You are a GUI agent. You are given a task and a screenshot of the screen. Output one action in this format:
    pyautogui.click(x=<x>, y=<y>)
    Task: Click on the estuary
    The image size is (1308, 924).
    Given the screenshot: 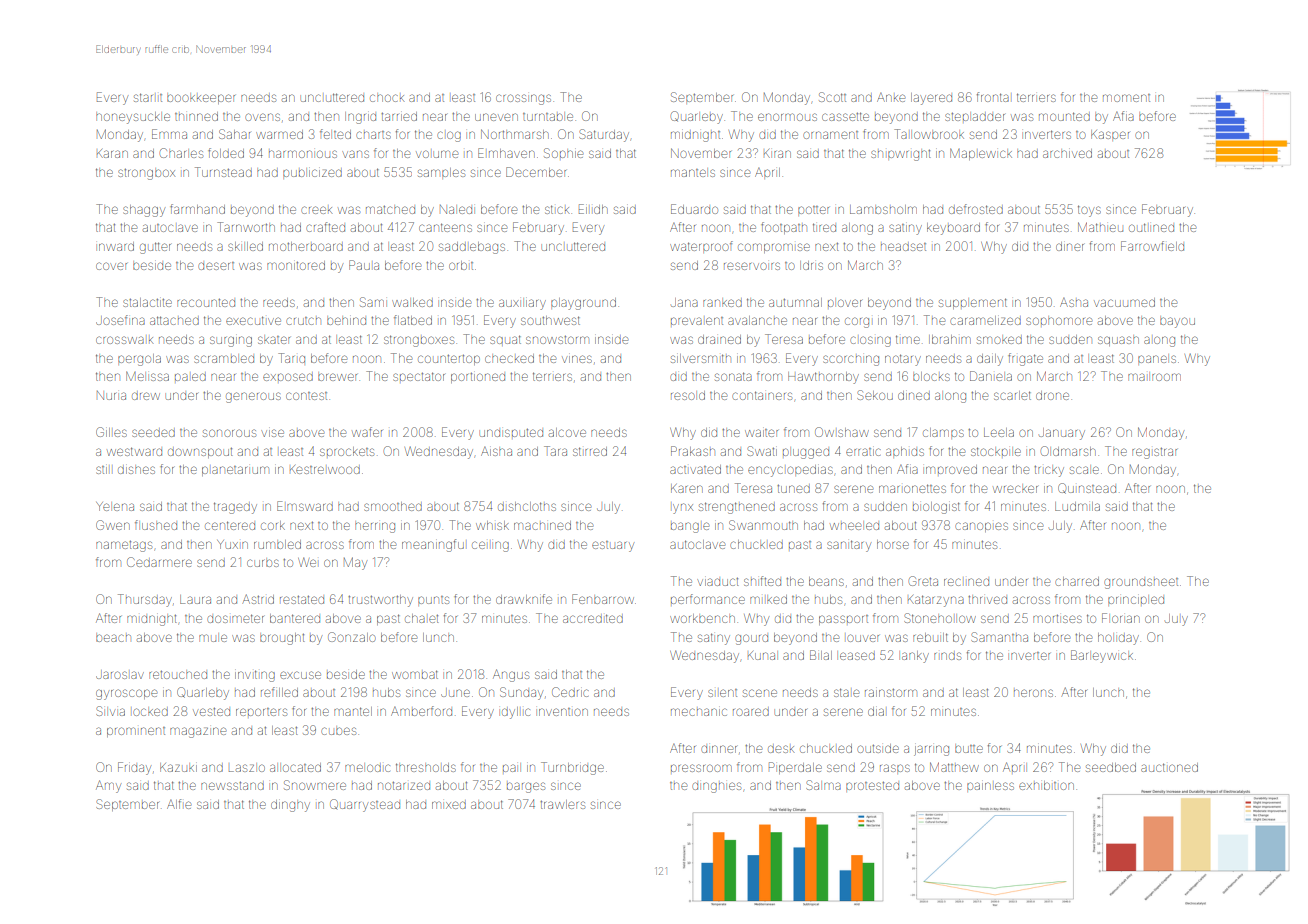 What is the action you would take?
    pyautogui.click(x=613, y=546)
